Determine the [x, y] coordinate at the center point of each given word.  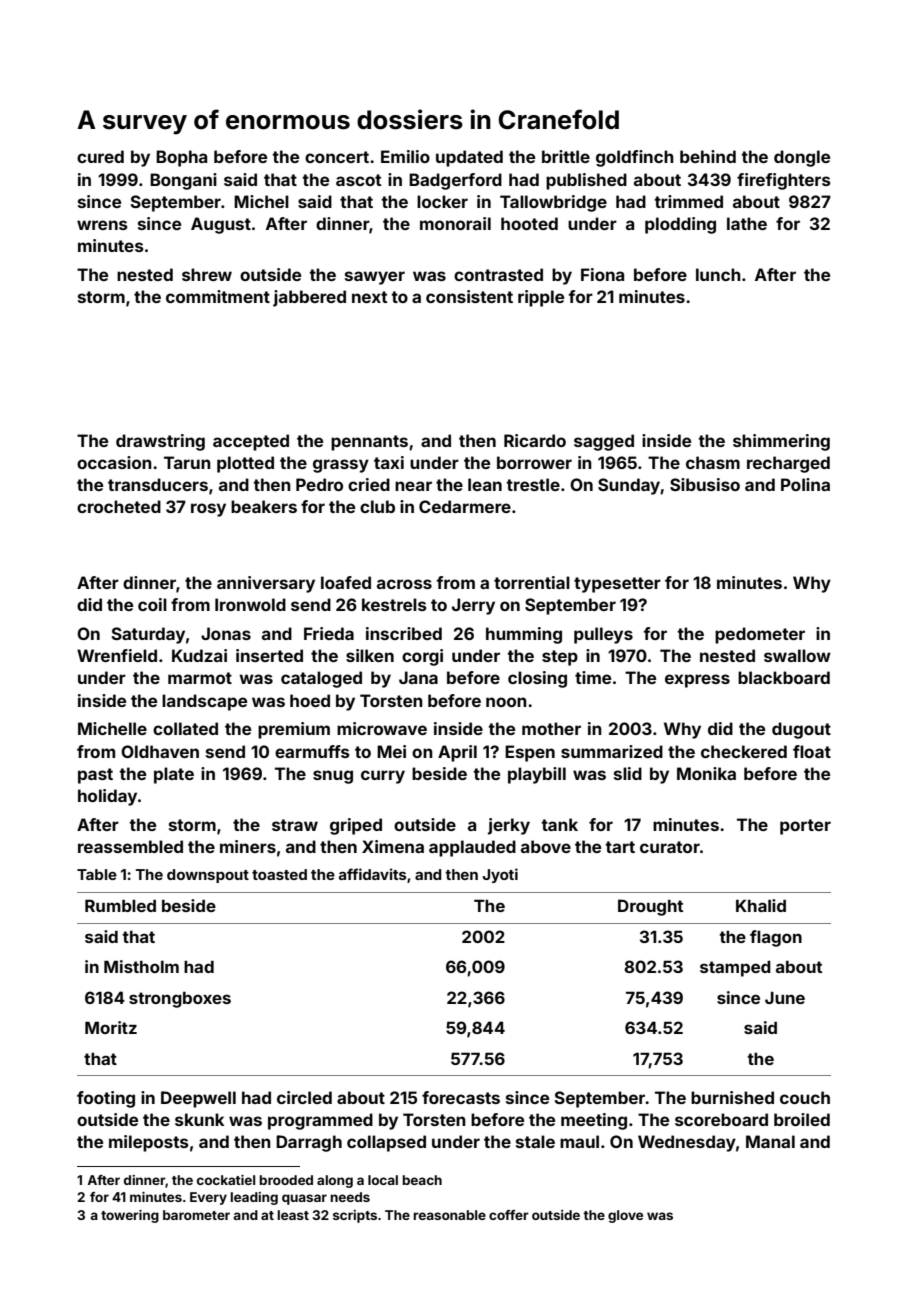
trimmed [688, 201]
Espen [530, 753]
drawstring [160, 442]
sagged [604, 442]
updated [469, 158]
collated [185, 728]
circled [304, 1097]
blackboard [784, 677]
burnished [732, 1097]
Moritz [111, 1027]
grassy [341, 466]
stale [535, 1141]
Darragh [309, 1143]
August [221, 225]
